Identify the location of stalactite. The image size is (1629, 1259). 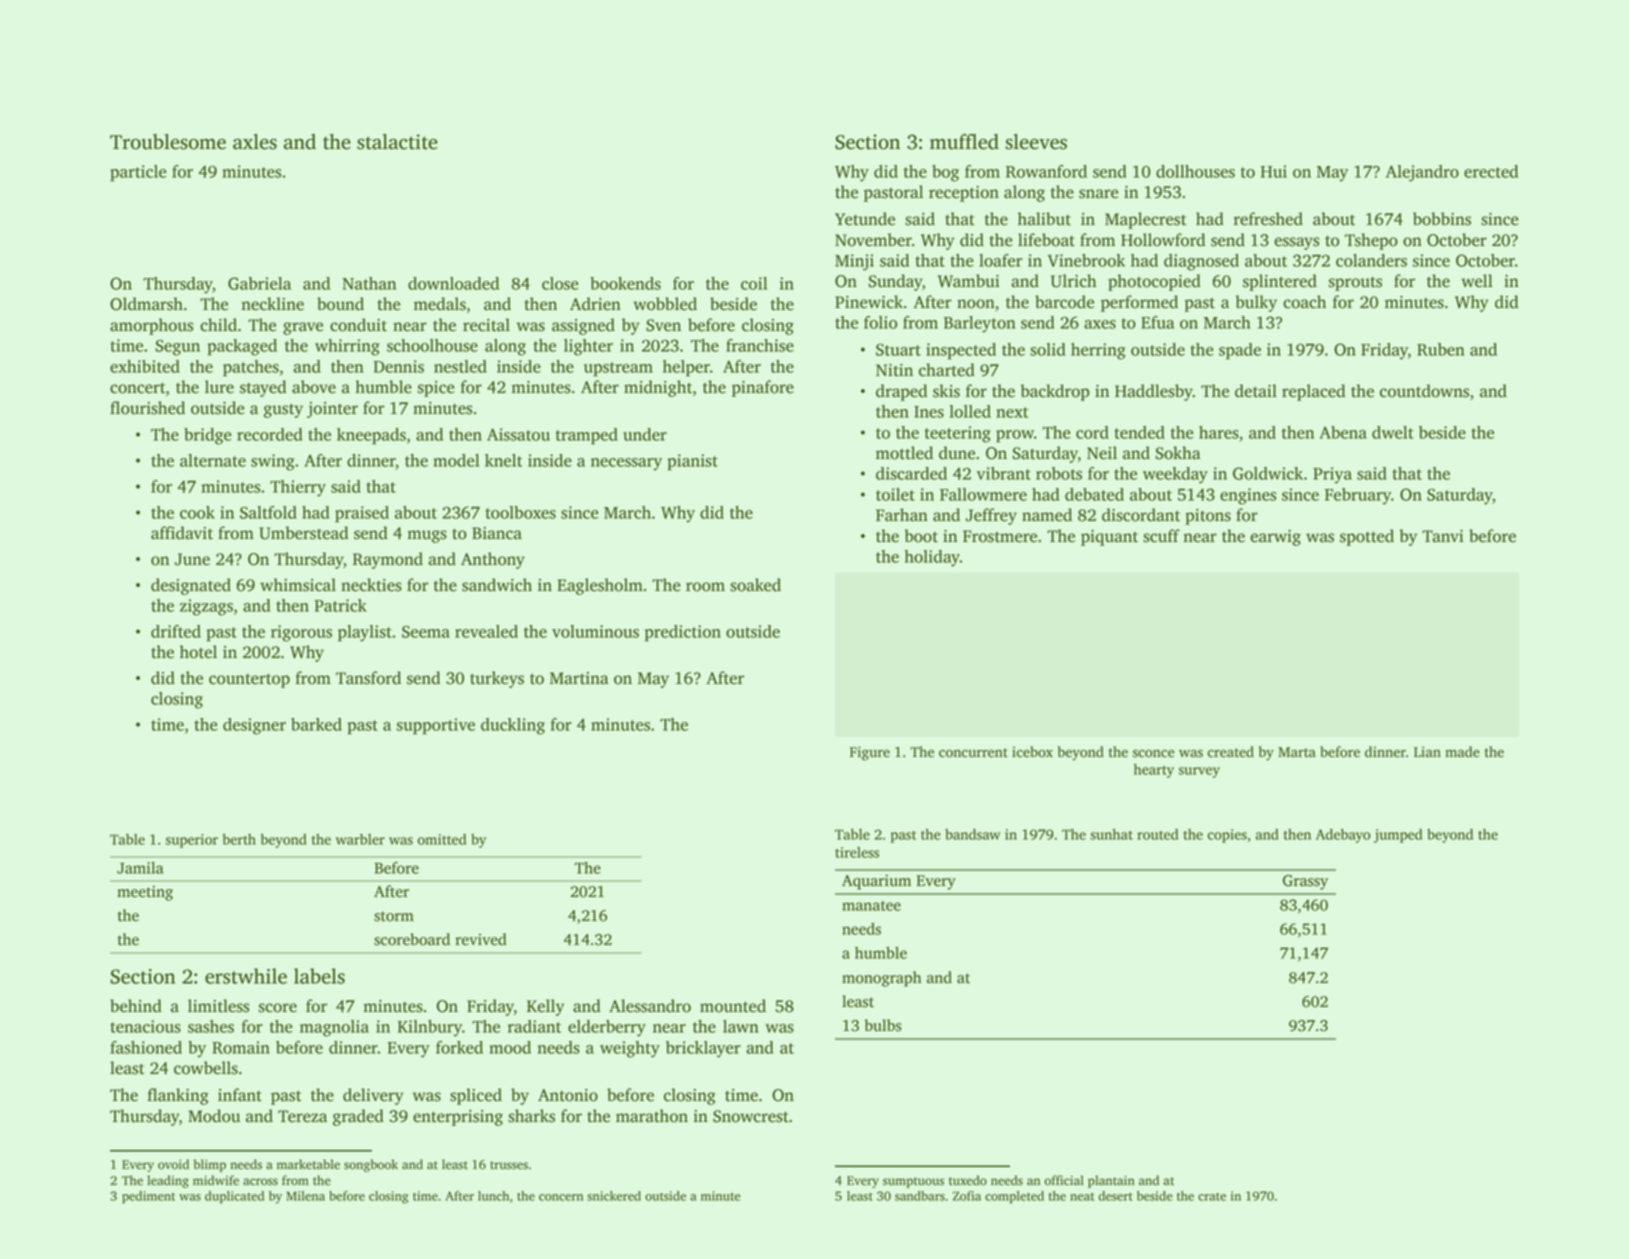
(397, 142).
